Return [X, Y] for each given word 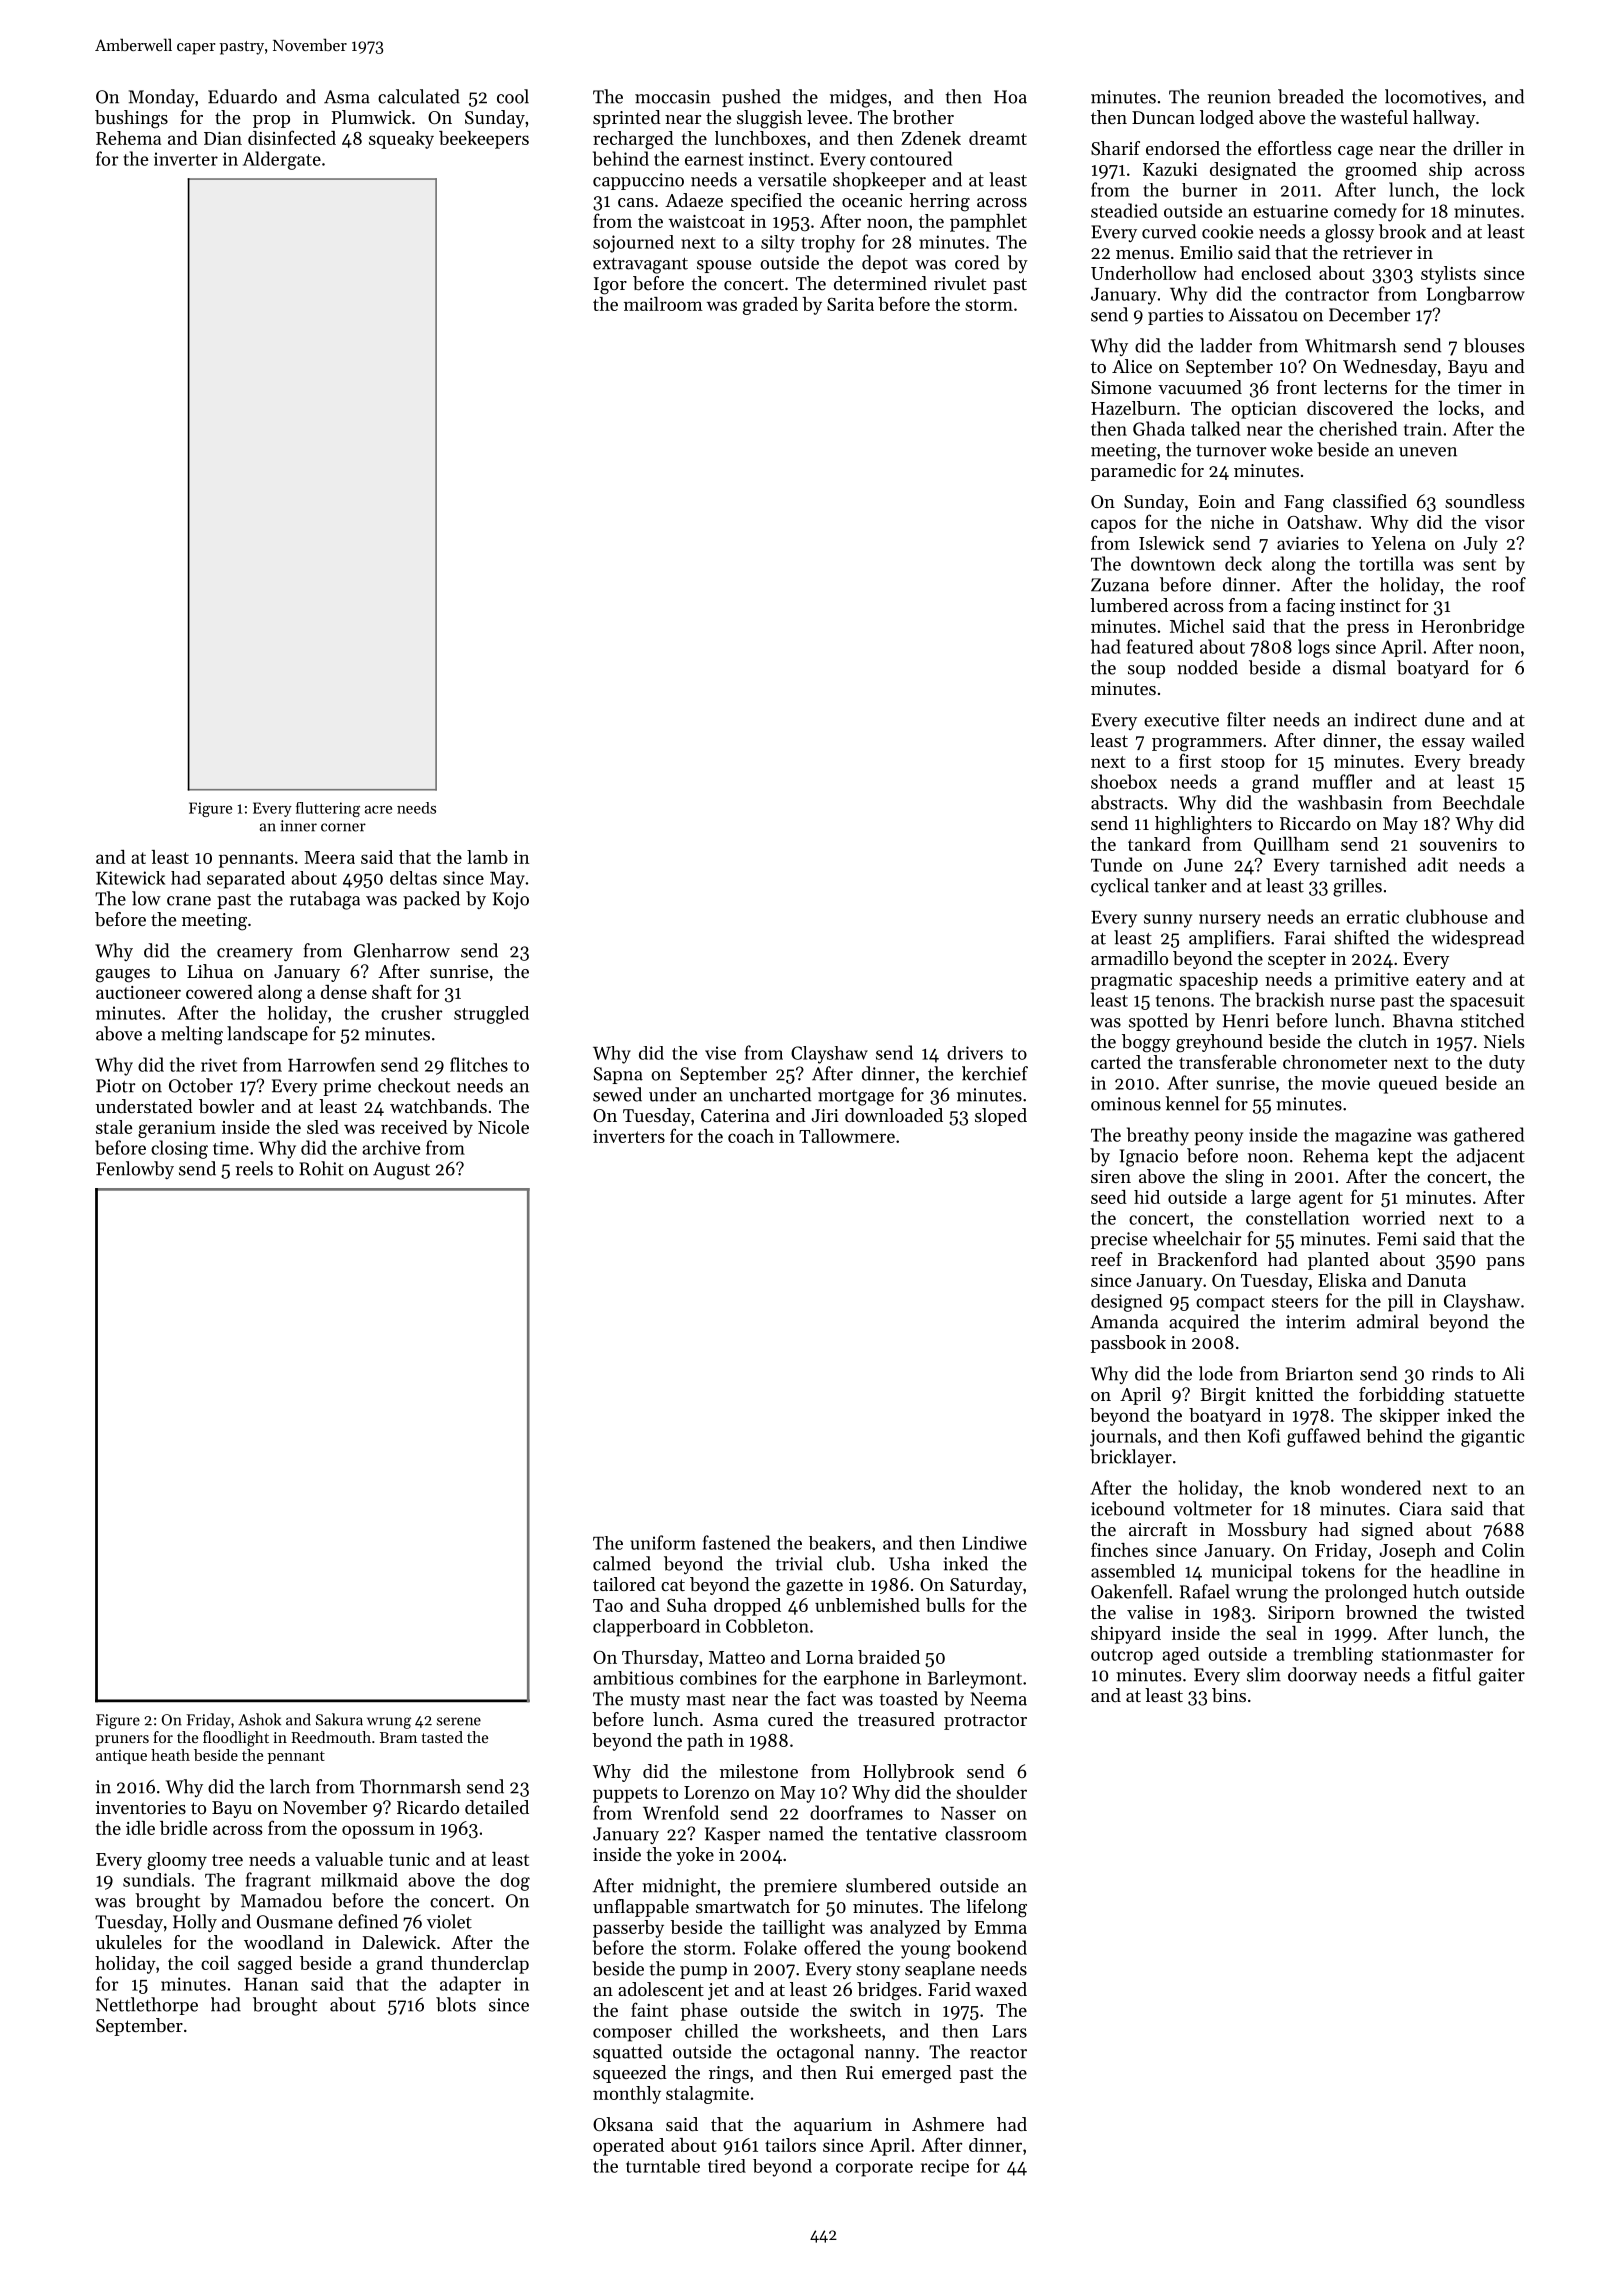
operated [628, 2147]
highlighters [1203, 825]
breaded [1311, 96]
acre [378, 810]
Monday [162, 98]
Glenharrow [402, 950]
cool [513, 96]
